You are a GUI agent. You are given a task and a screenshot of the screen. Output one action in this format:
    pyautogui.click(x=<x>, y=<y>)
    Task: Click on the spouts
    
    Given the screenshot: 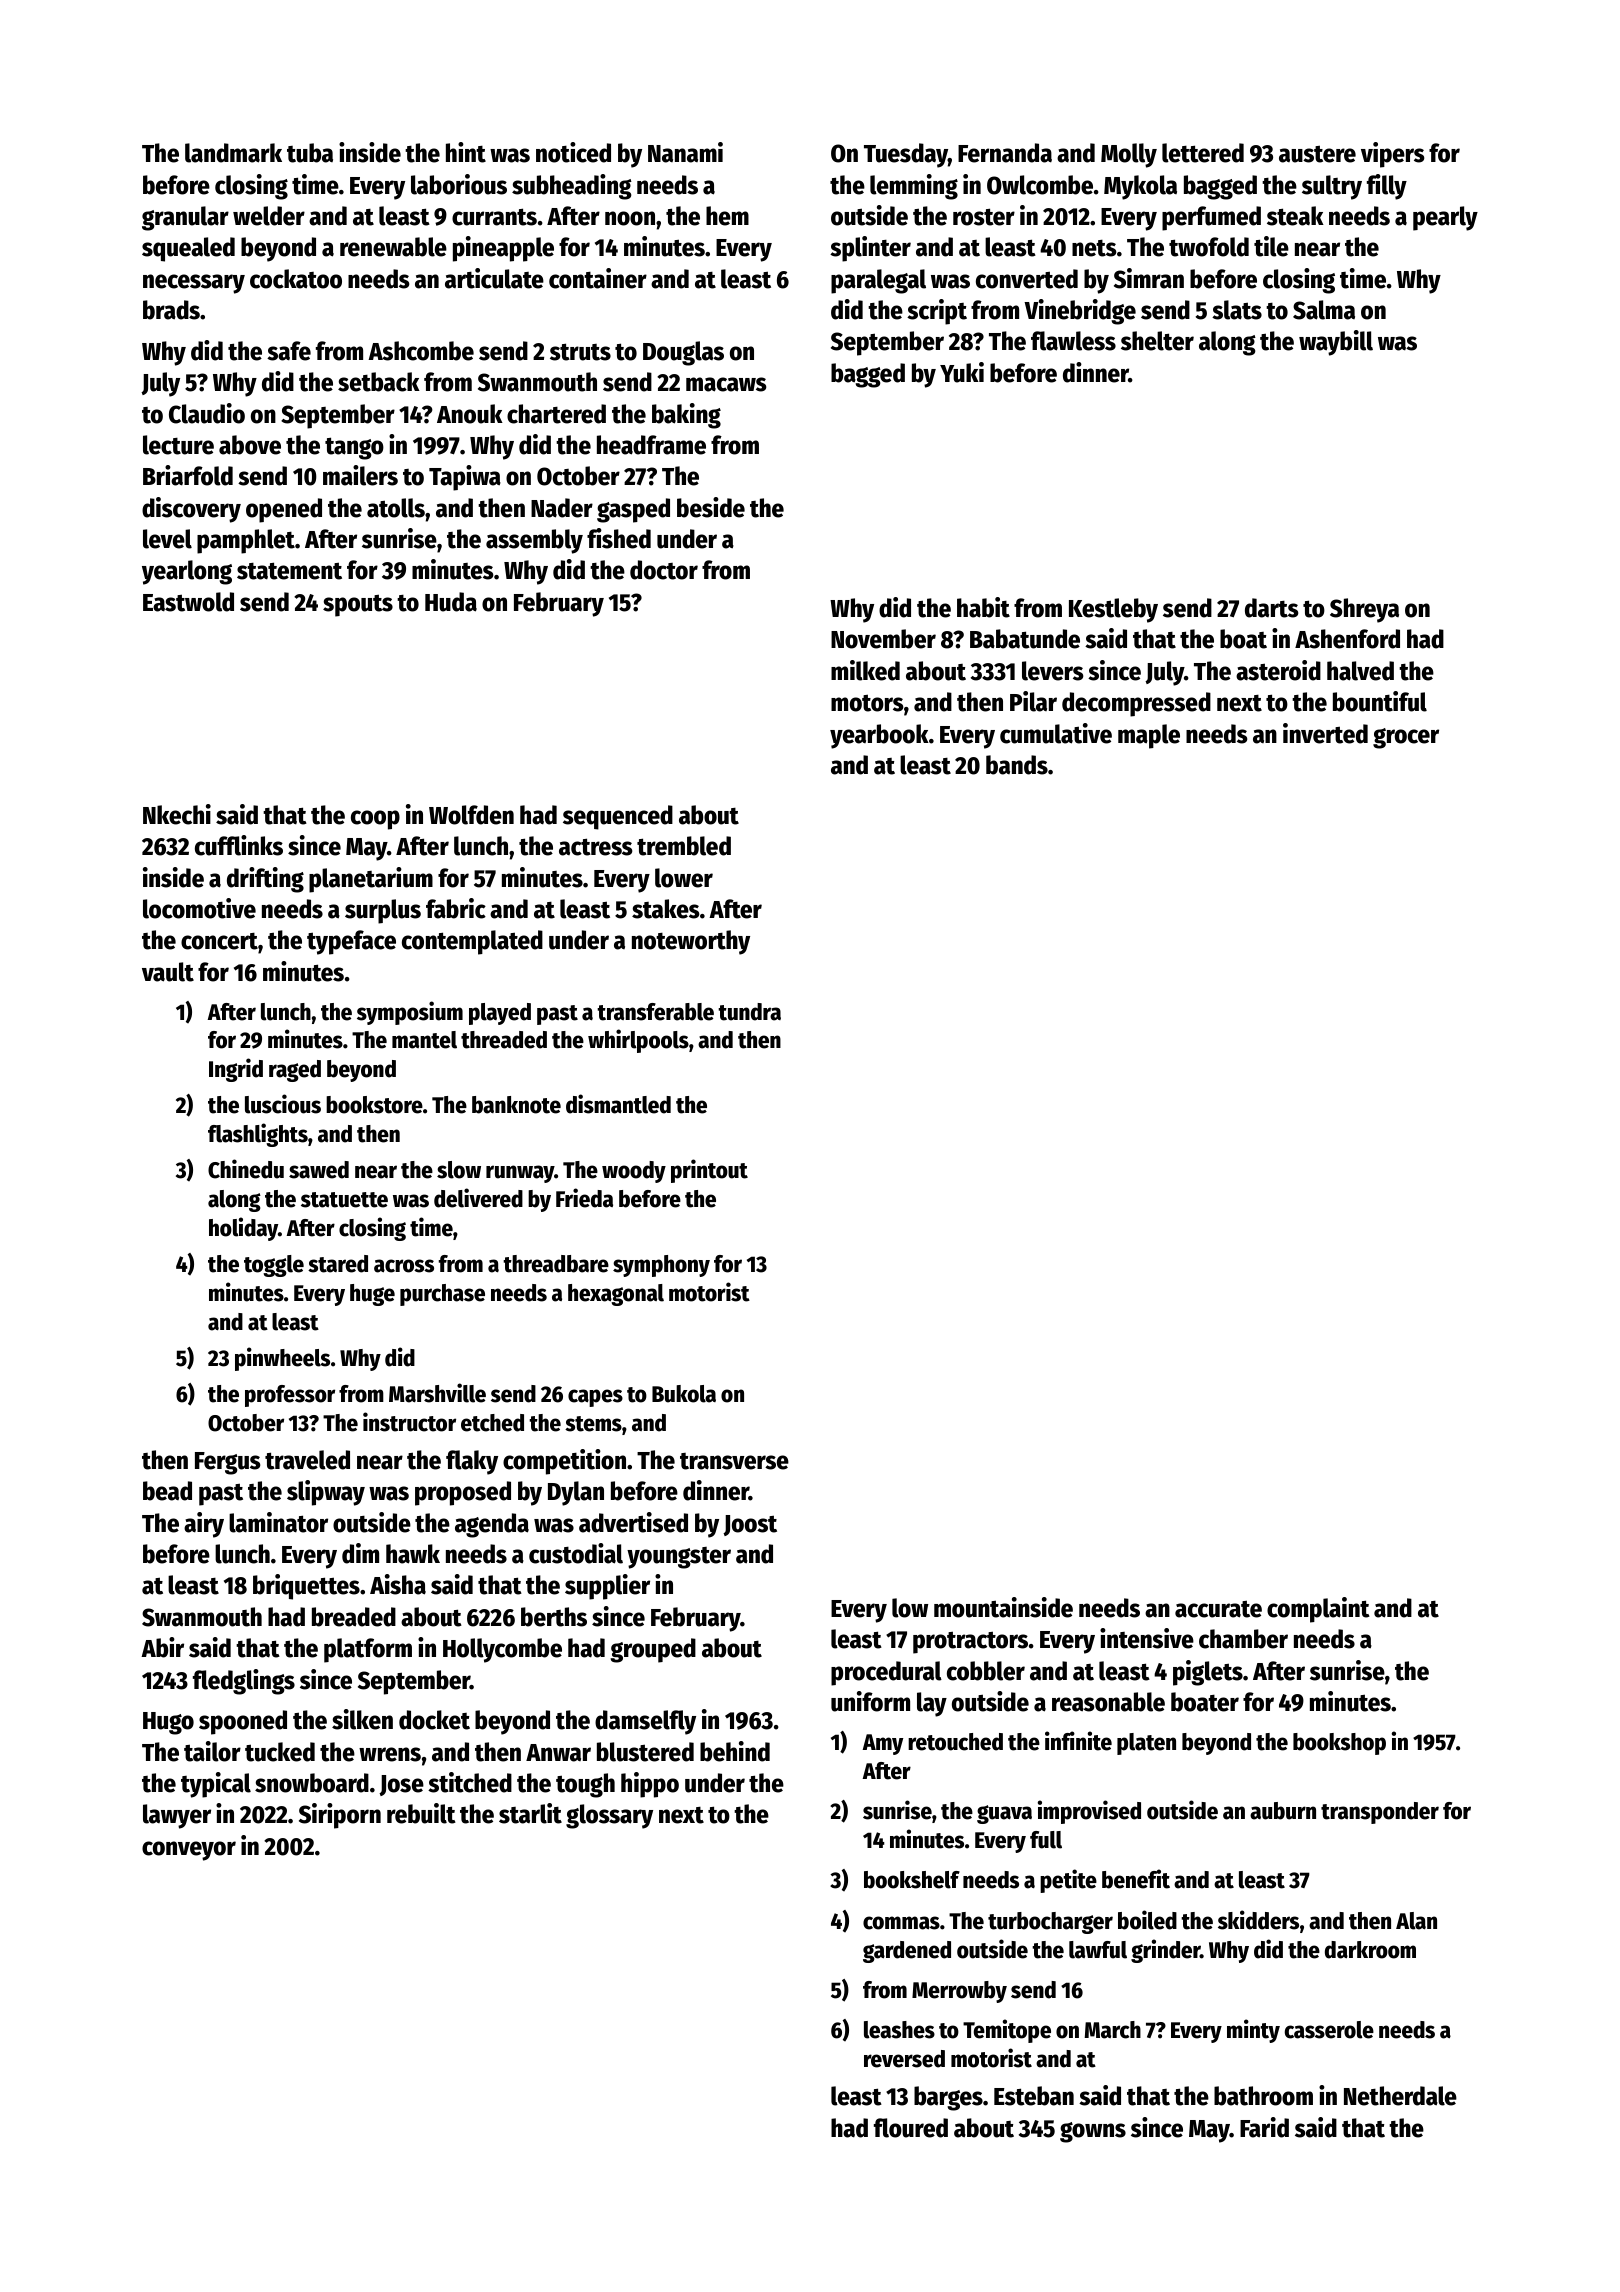 What is the action you would take?
    pyautogui.click(x=358, y=605)
